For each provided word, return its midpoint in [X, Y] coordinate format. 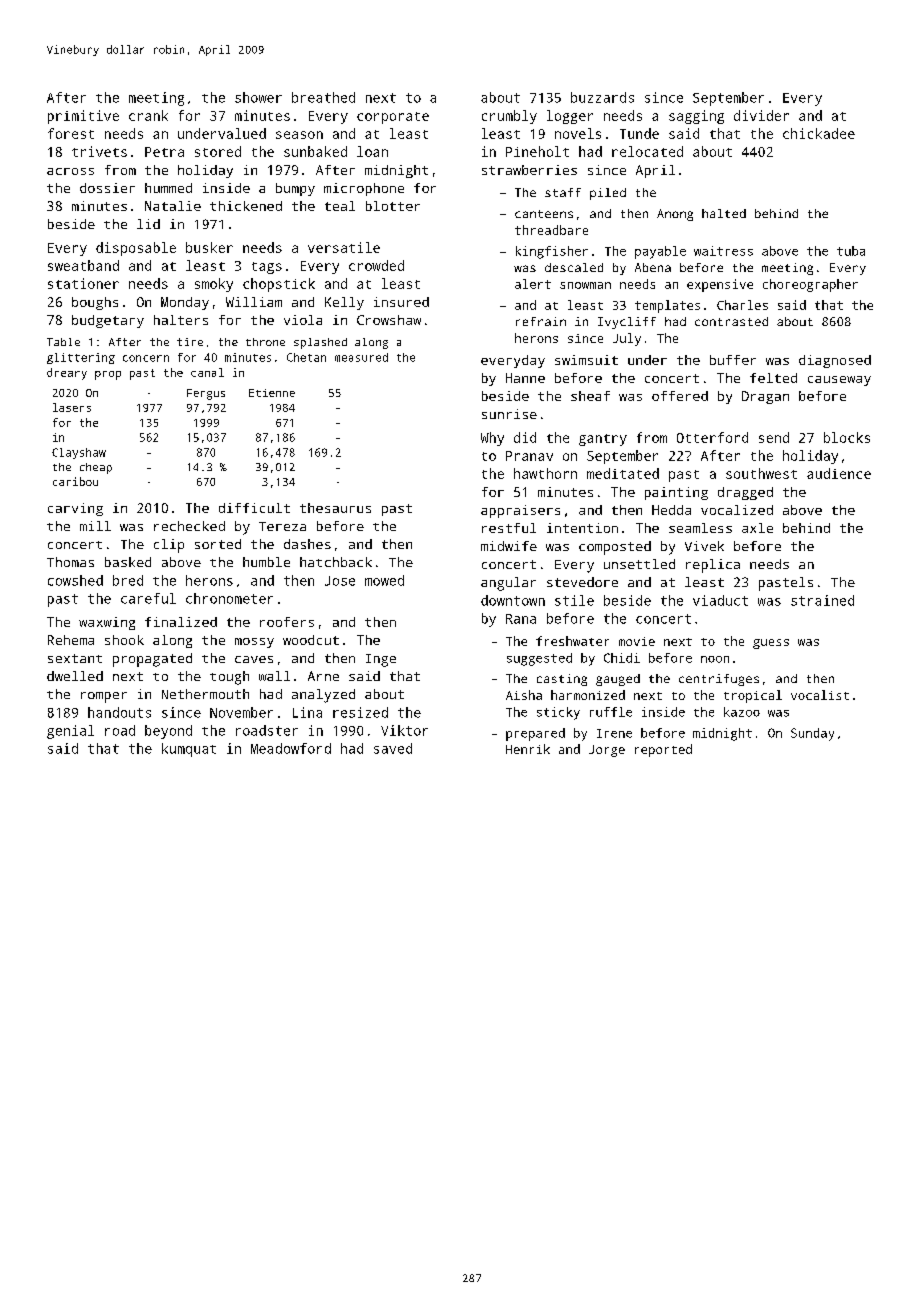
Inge [381, 660]
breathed [323, 97]
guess [771, 644]
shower [258, 97]
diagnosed [835, 361]
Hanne [525, 378]
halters [181, 320]
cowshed [75, 580]
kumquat [189, 750]
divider [761, 115]
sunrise [509, 414]
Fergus [206, 394]
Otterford [712, 437]
